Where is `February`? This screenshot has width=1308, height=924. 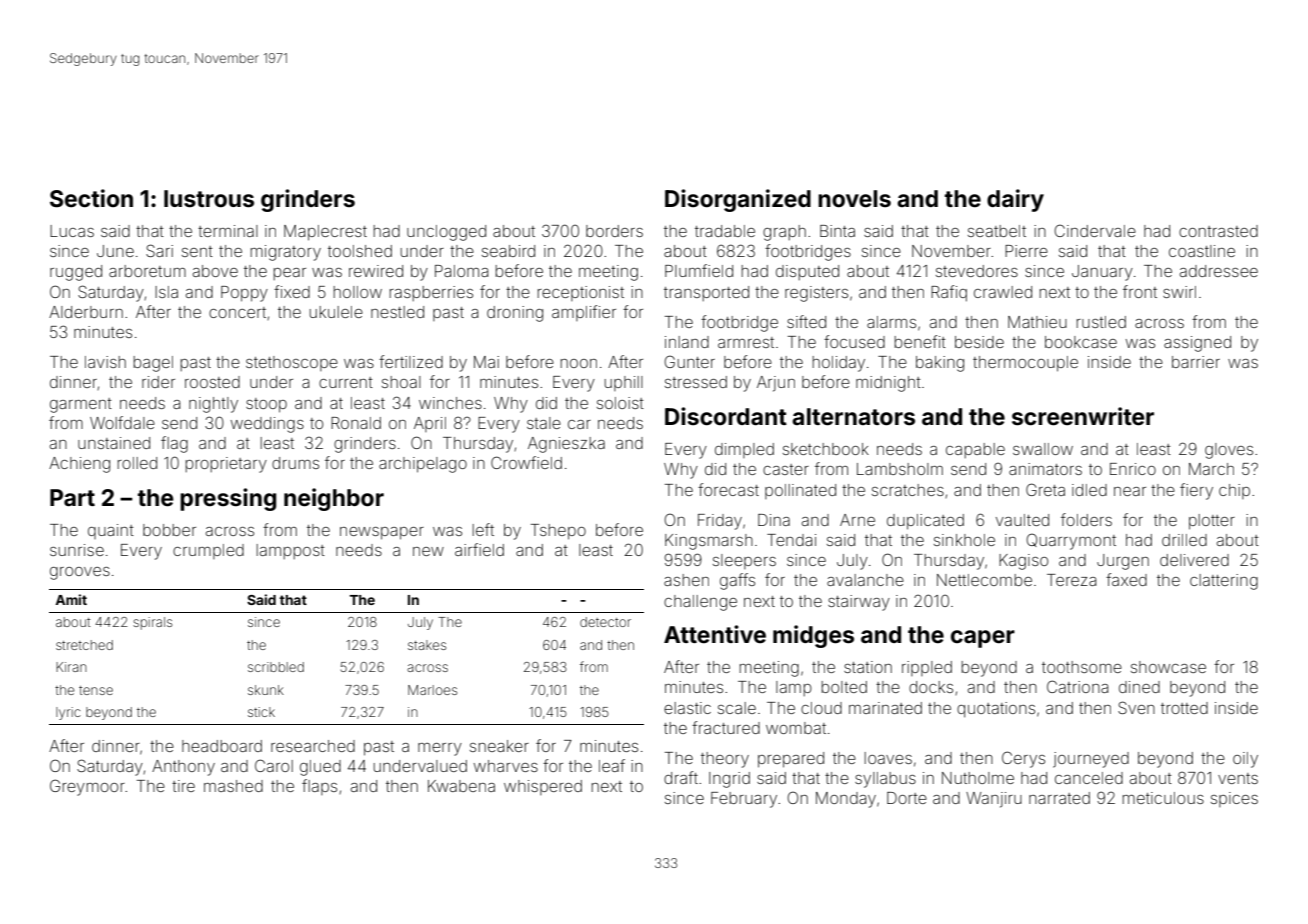
February is located at coordinates (744, 800).
